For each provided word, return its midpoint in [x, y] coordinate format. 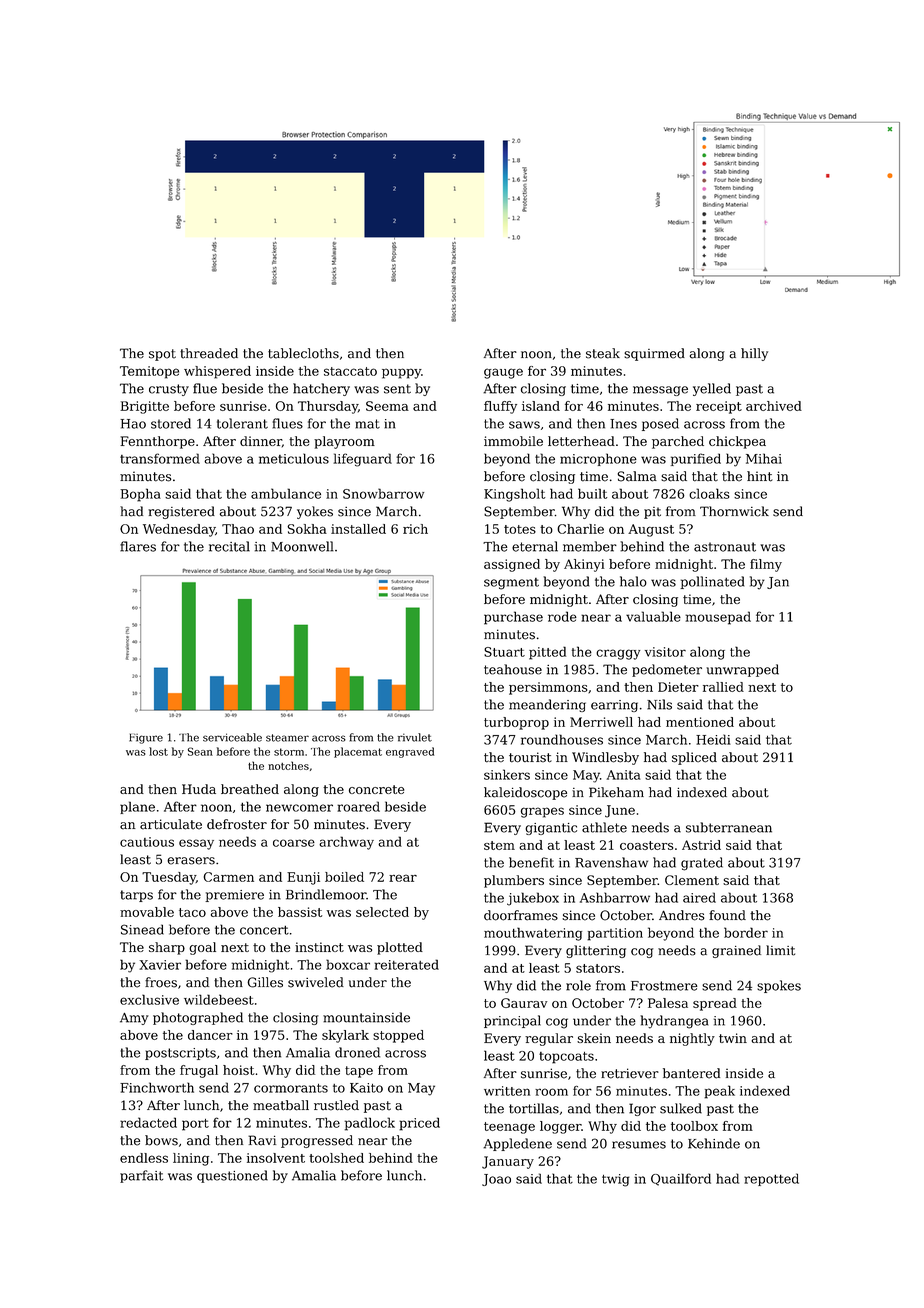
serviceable [232, 737]
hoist [238, 1070]
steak [603, 353]
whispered [217, 372]
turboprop [516, 723]
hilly [754, 354]
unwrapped [742, 670]
